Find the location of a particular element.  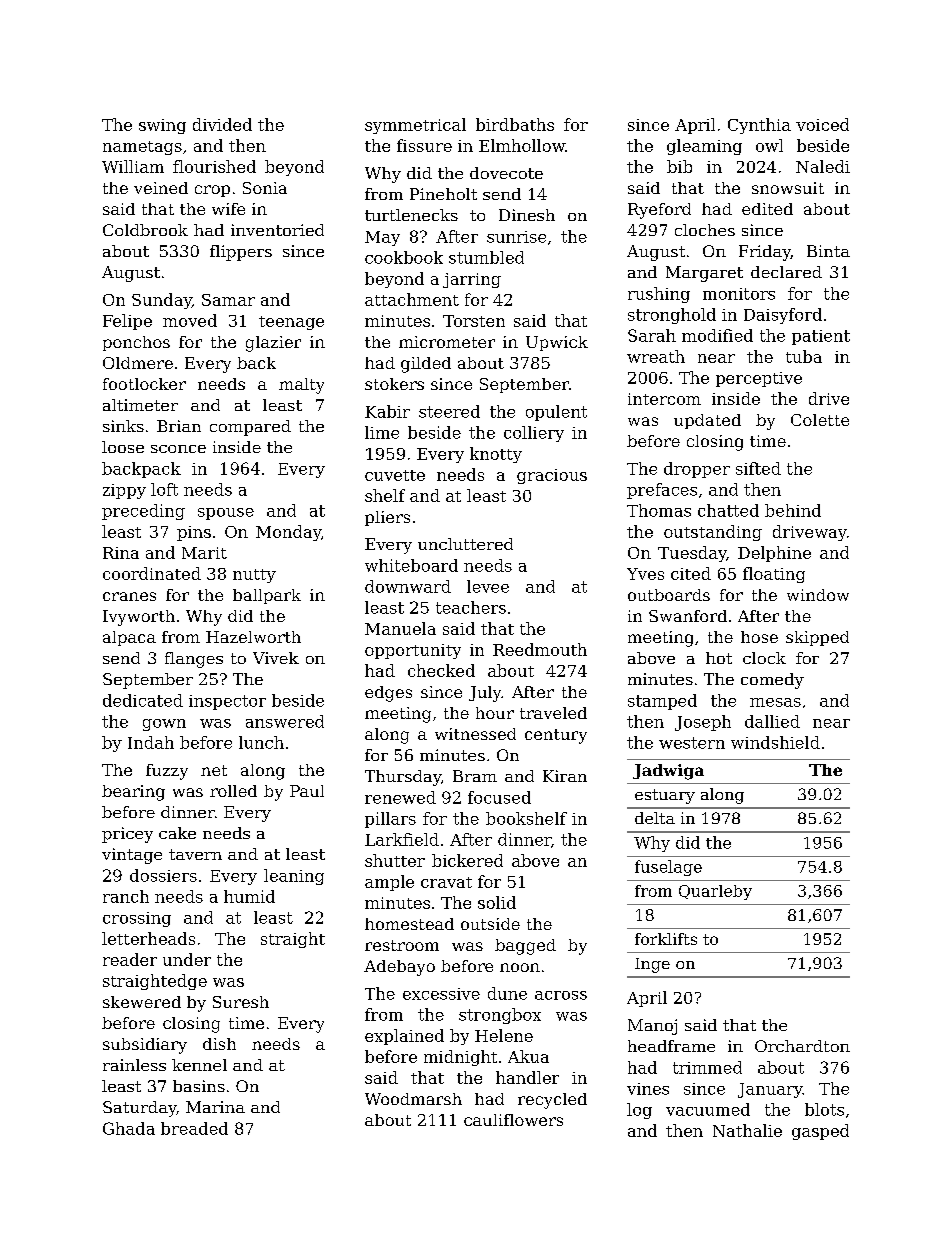

dovecote is located at coordinates (506, 173).
